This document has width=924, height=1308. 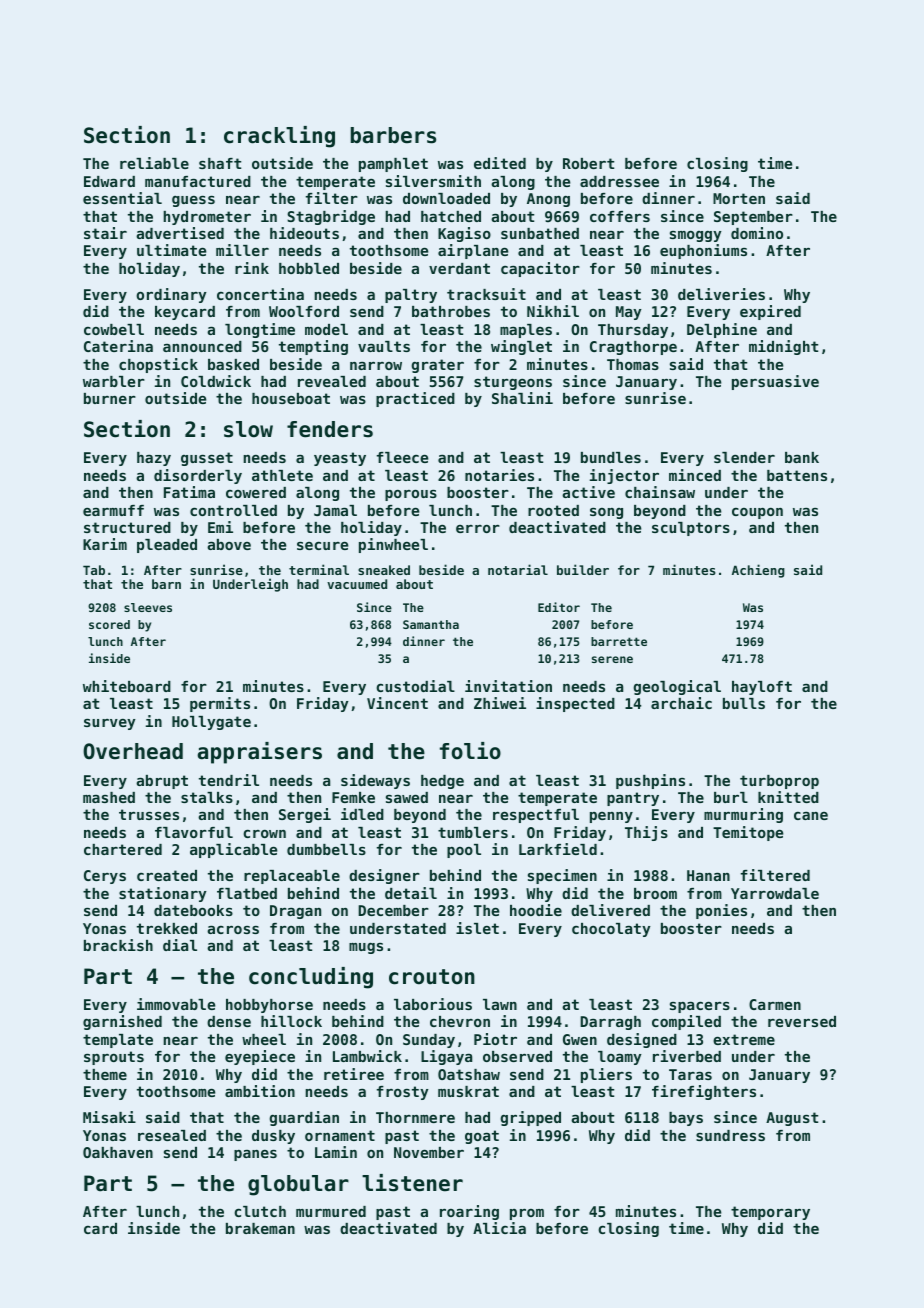 What do you see at coordinates (739, 198) in the document?
I see `Morten` at bounding box center [739, 198].
